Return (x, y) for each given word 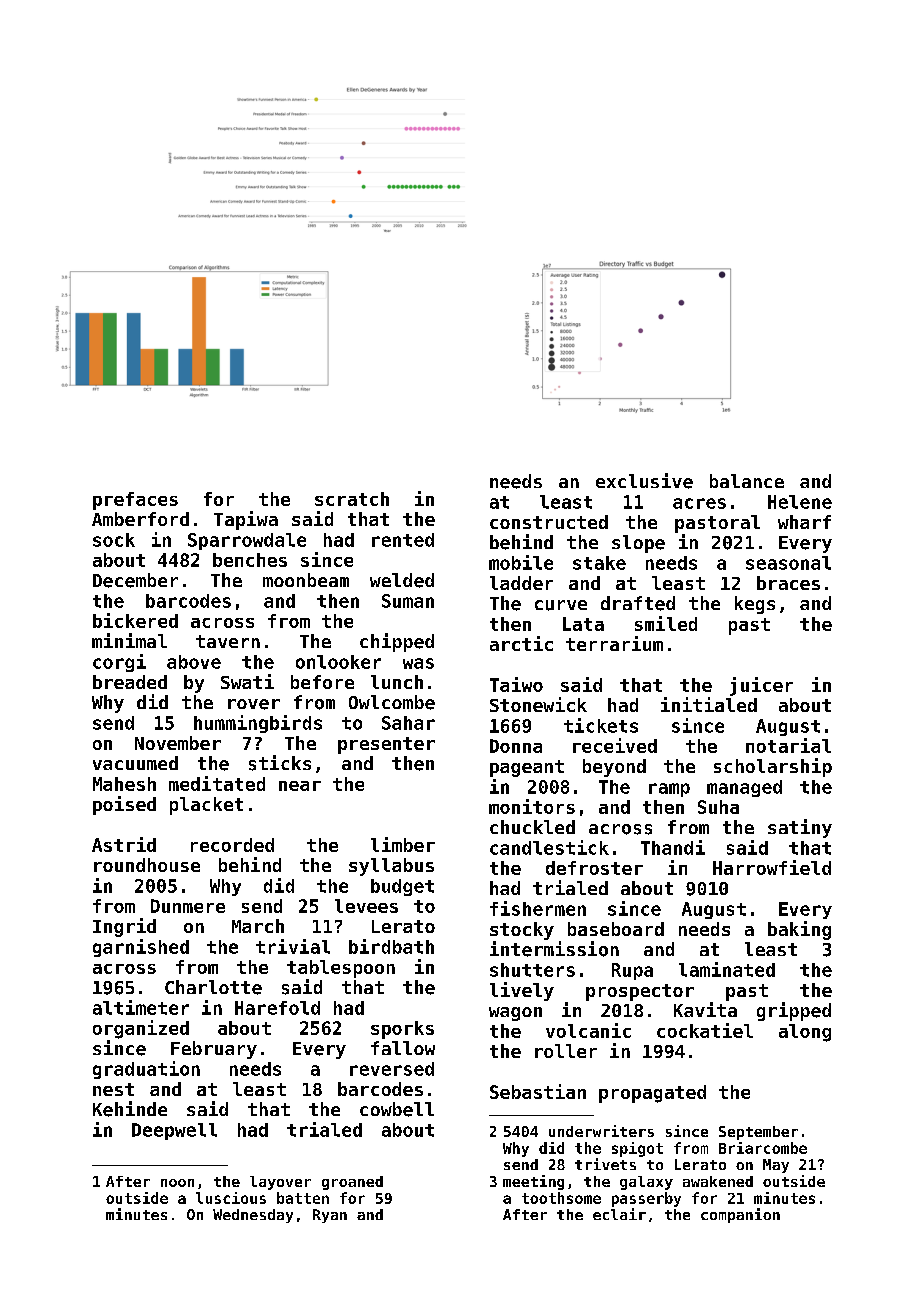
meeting (533, 1182)
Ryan (330, 1216)
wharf (804, 522)
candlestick (549, 847)
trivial (293, 946)
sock (114, 540)
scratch (352, 499)
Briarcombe (763, 1148)
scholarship (773, 767)
